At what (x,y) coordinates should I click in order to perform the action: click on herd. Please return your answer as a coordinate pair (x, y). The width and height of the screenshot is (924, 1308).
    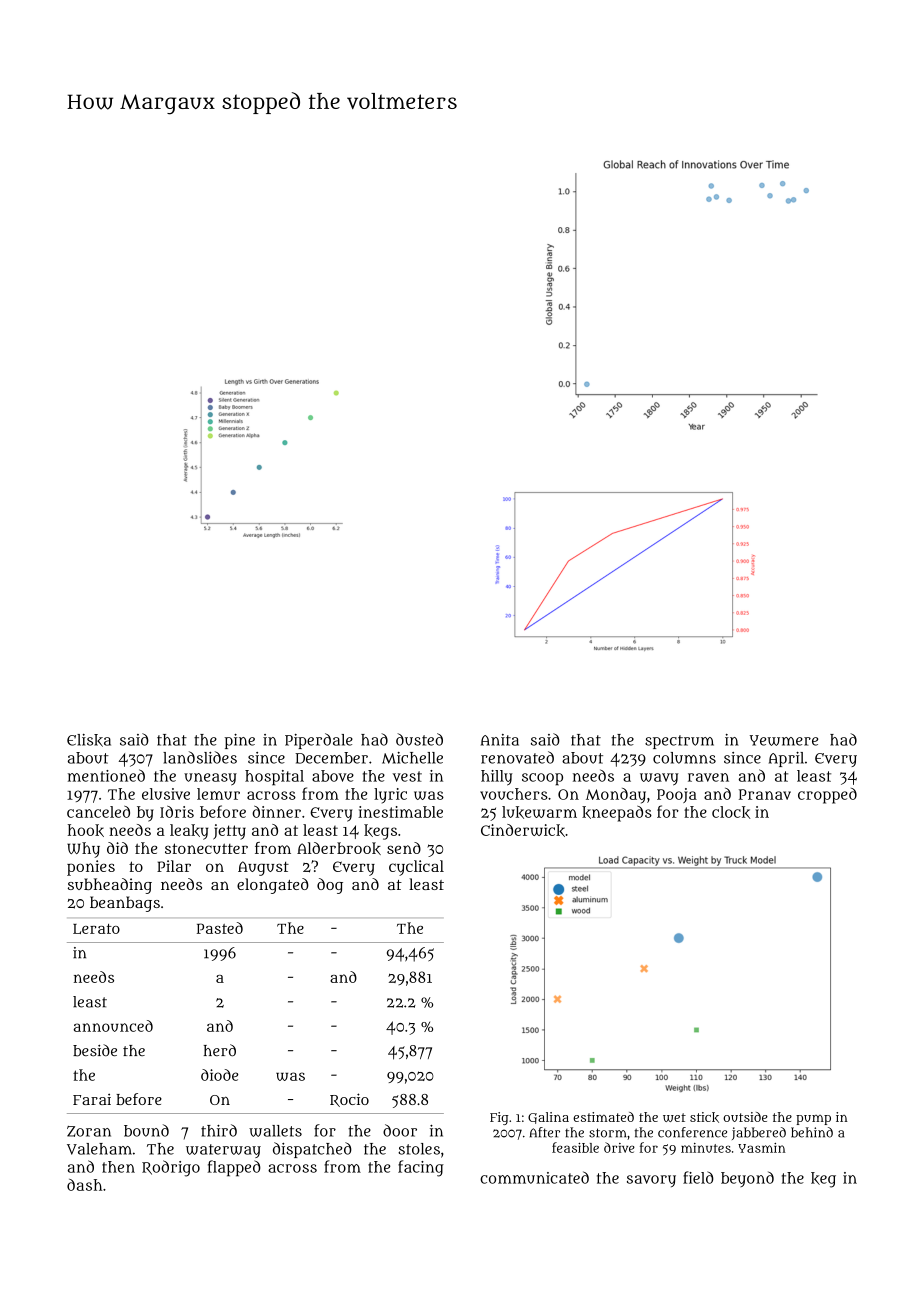
    Looking at the image, I should click on (220, 1050).
